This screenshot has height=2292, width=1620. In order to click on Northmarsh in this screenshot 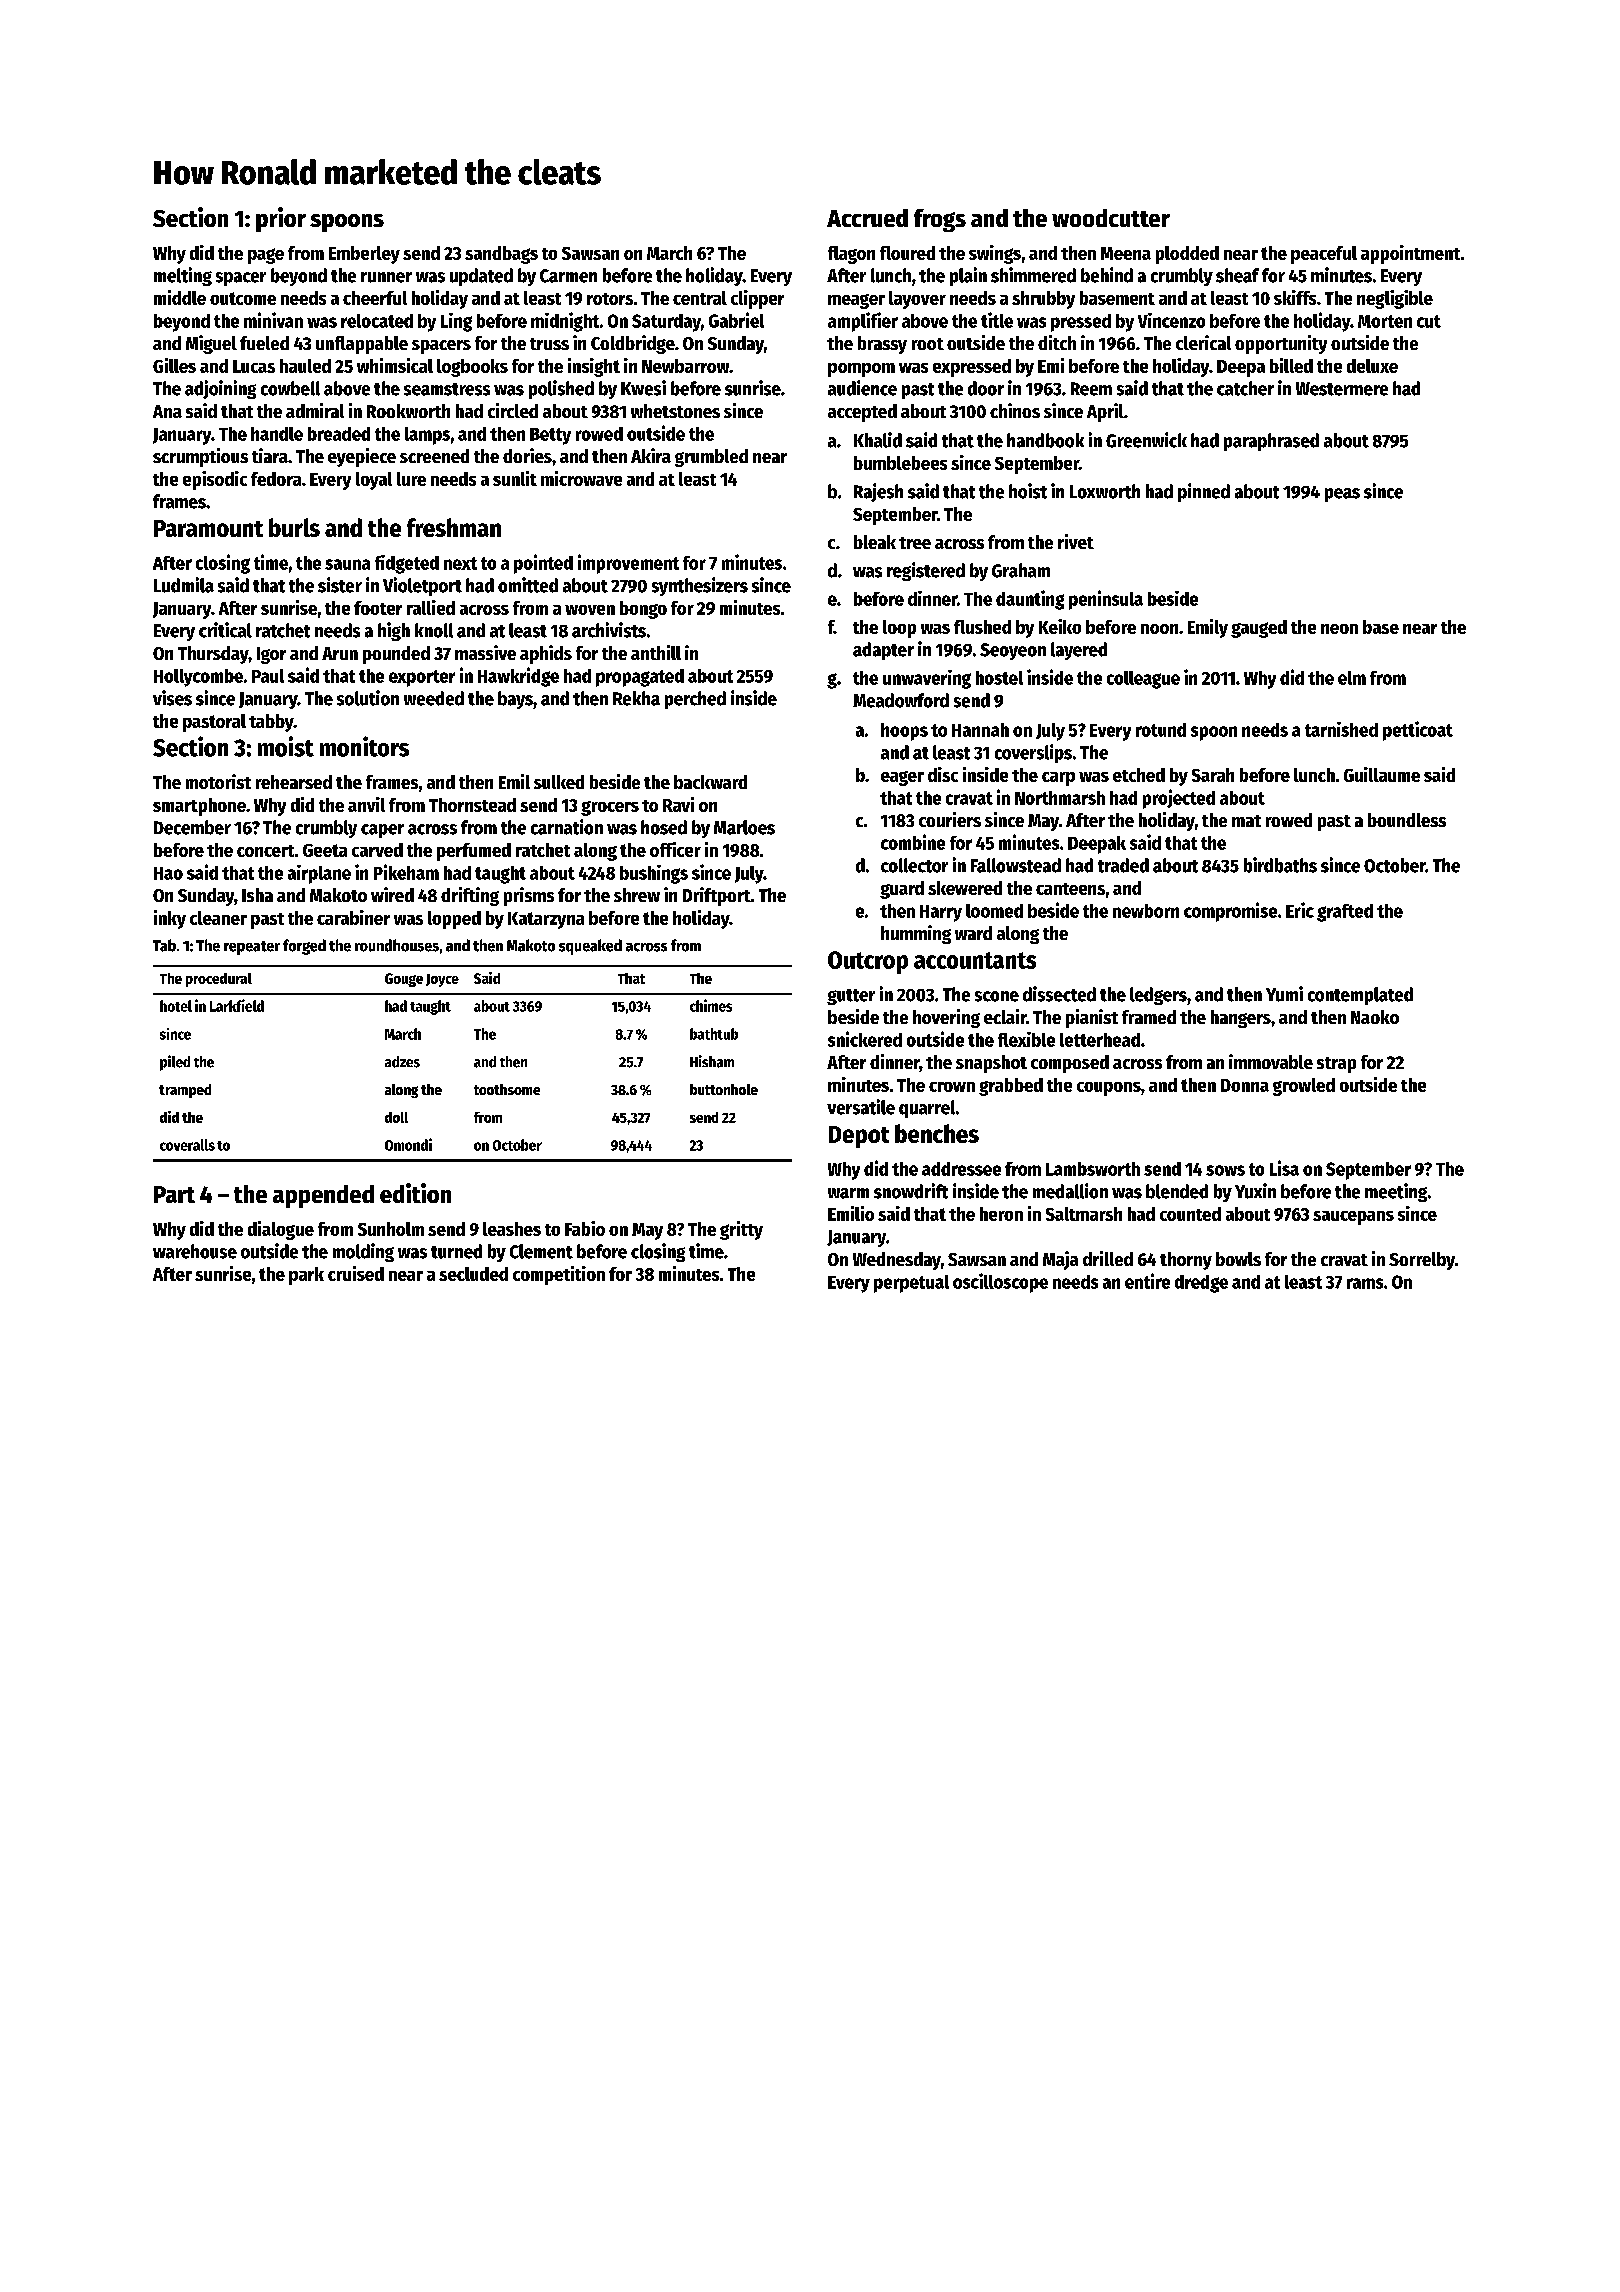, I will do `click(1060, 798)`.
